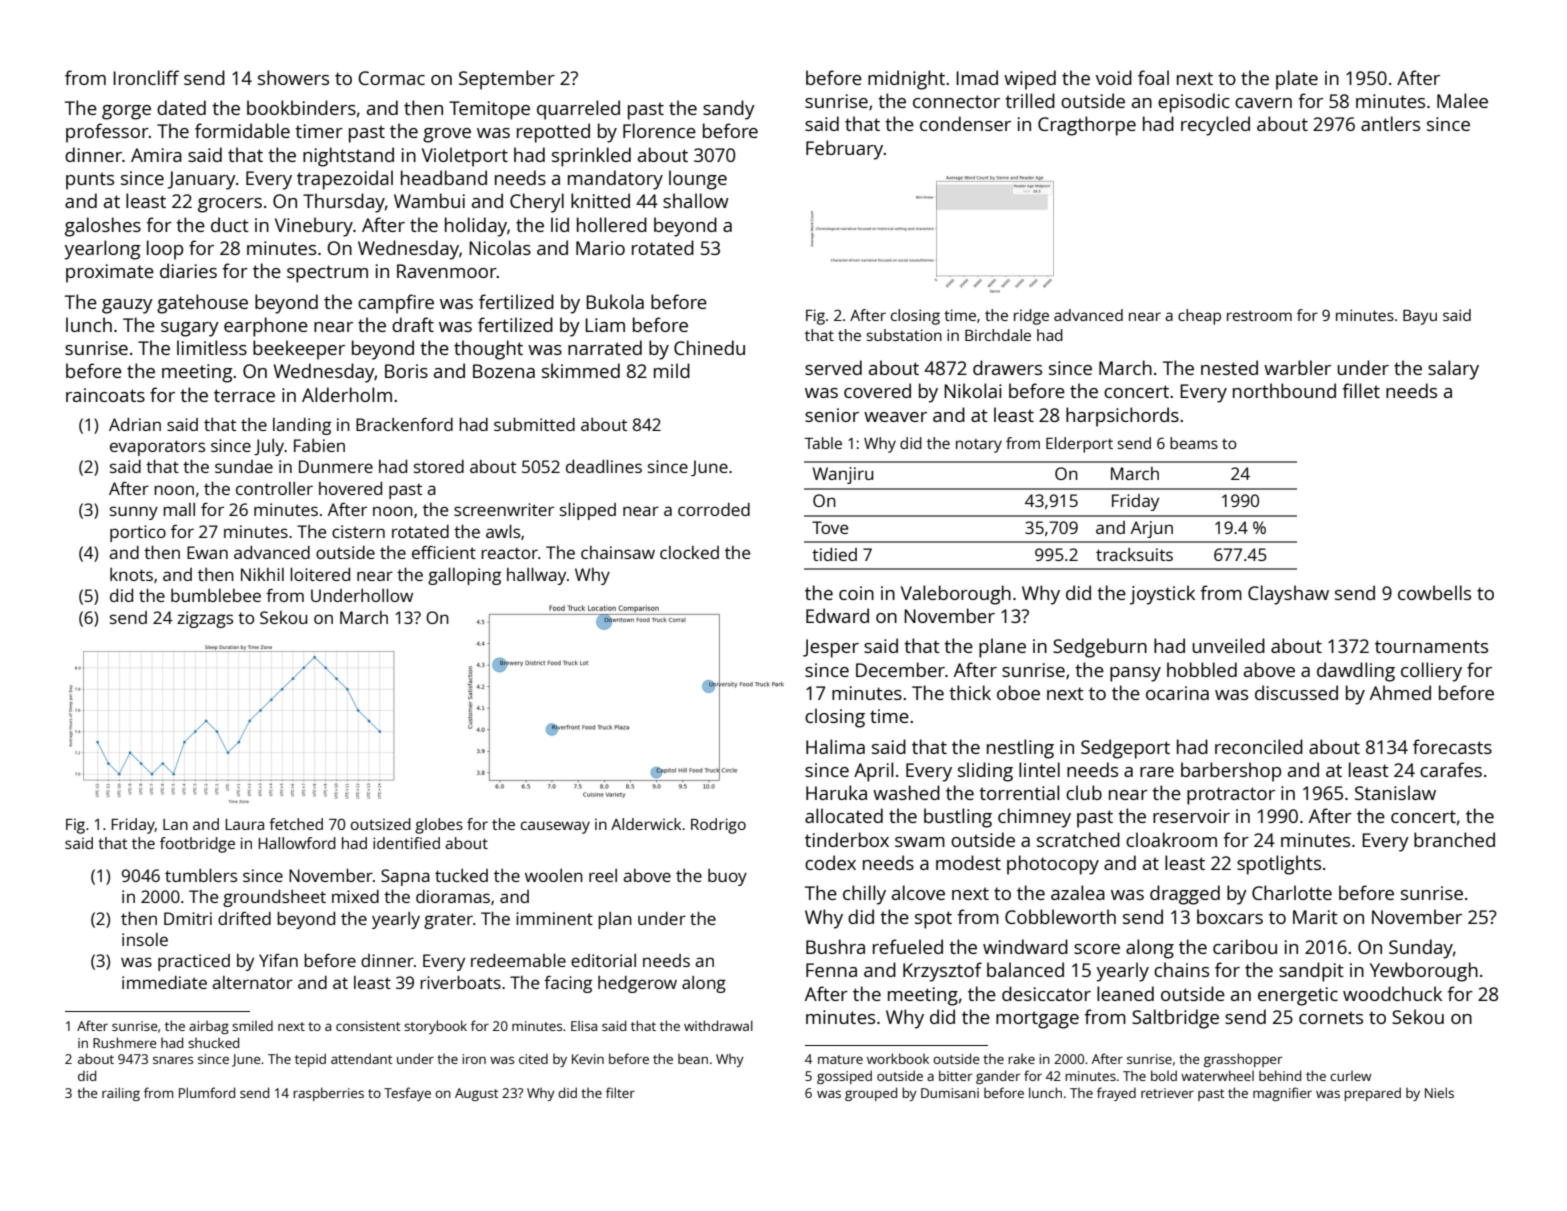  I want to click on insole, so click(145, 939).
